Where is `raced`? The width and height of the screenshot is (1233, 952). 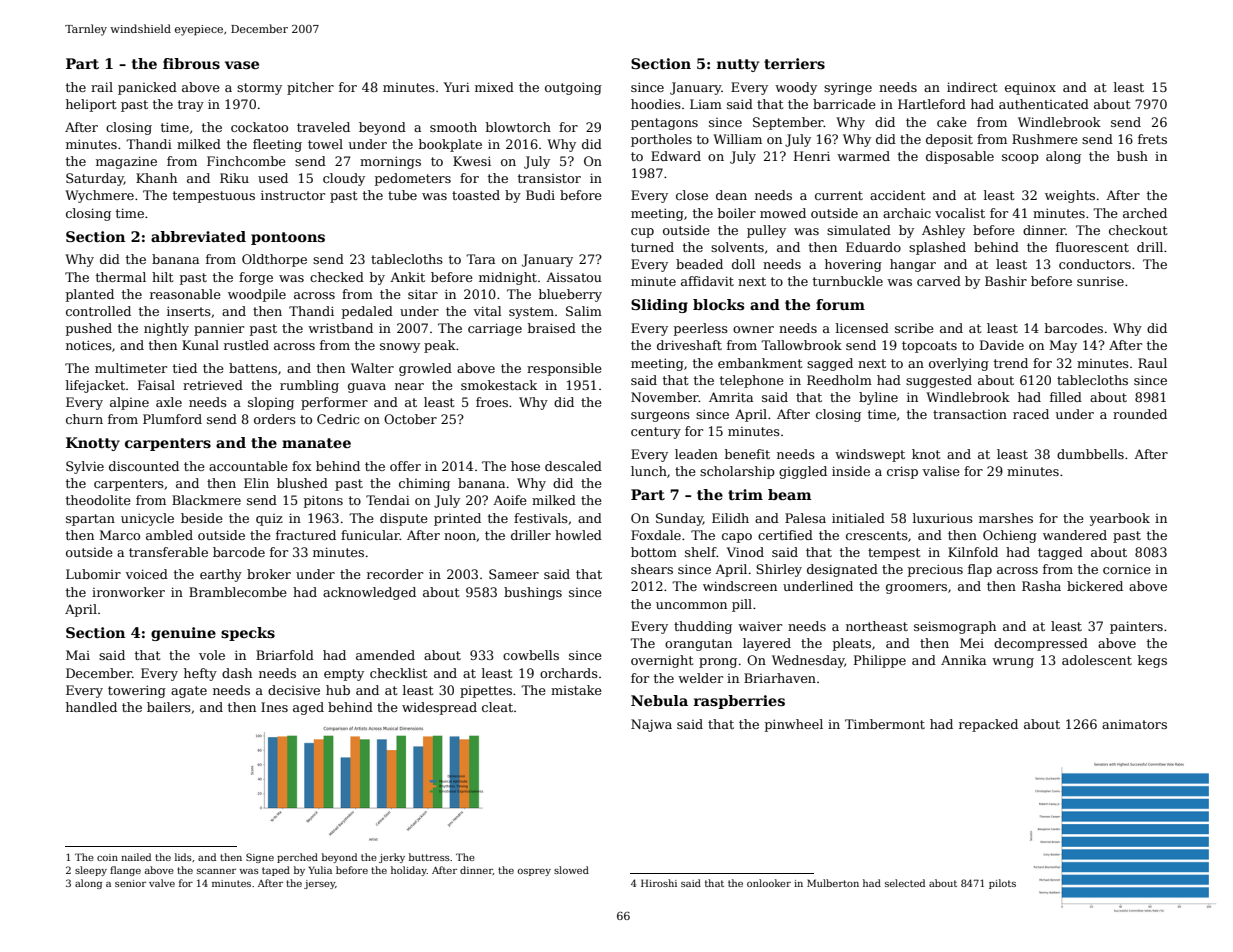 raced is located at coordinates (1031, 414).
